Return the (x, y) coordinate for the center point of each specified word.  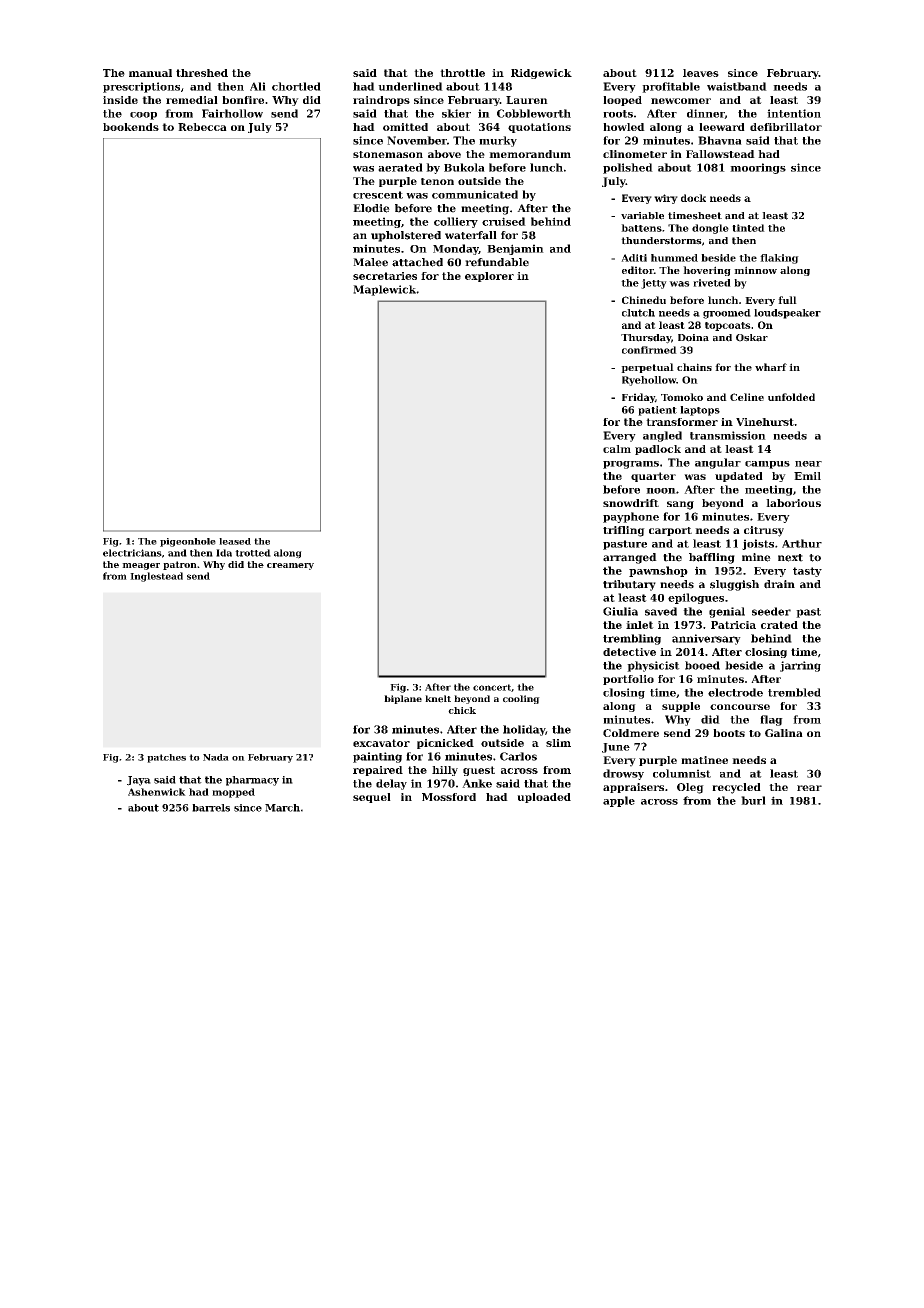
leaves (701, 73)
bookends (131, 127)
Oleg (690, 788)
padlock (658, 450)
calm (617, 449)
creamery (290, 566)
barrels (211, 808)
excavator (381, 743)
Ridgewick (541, 74)
